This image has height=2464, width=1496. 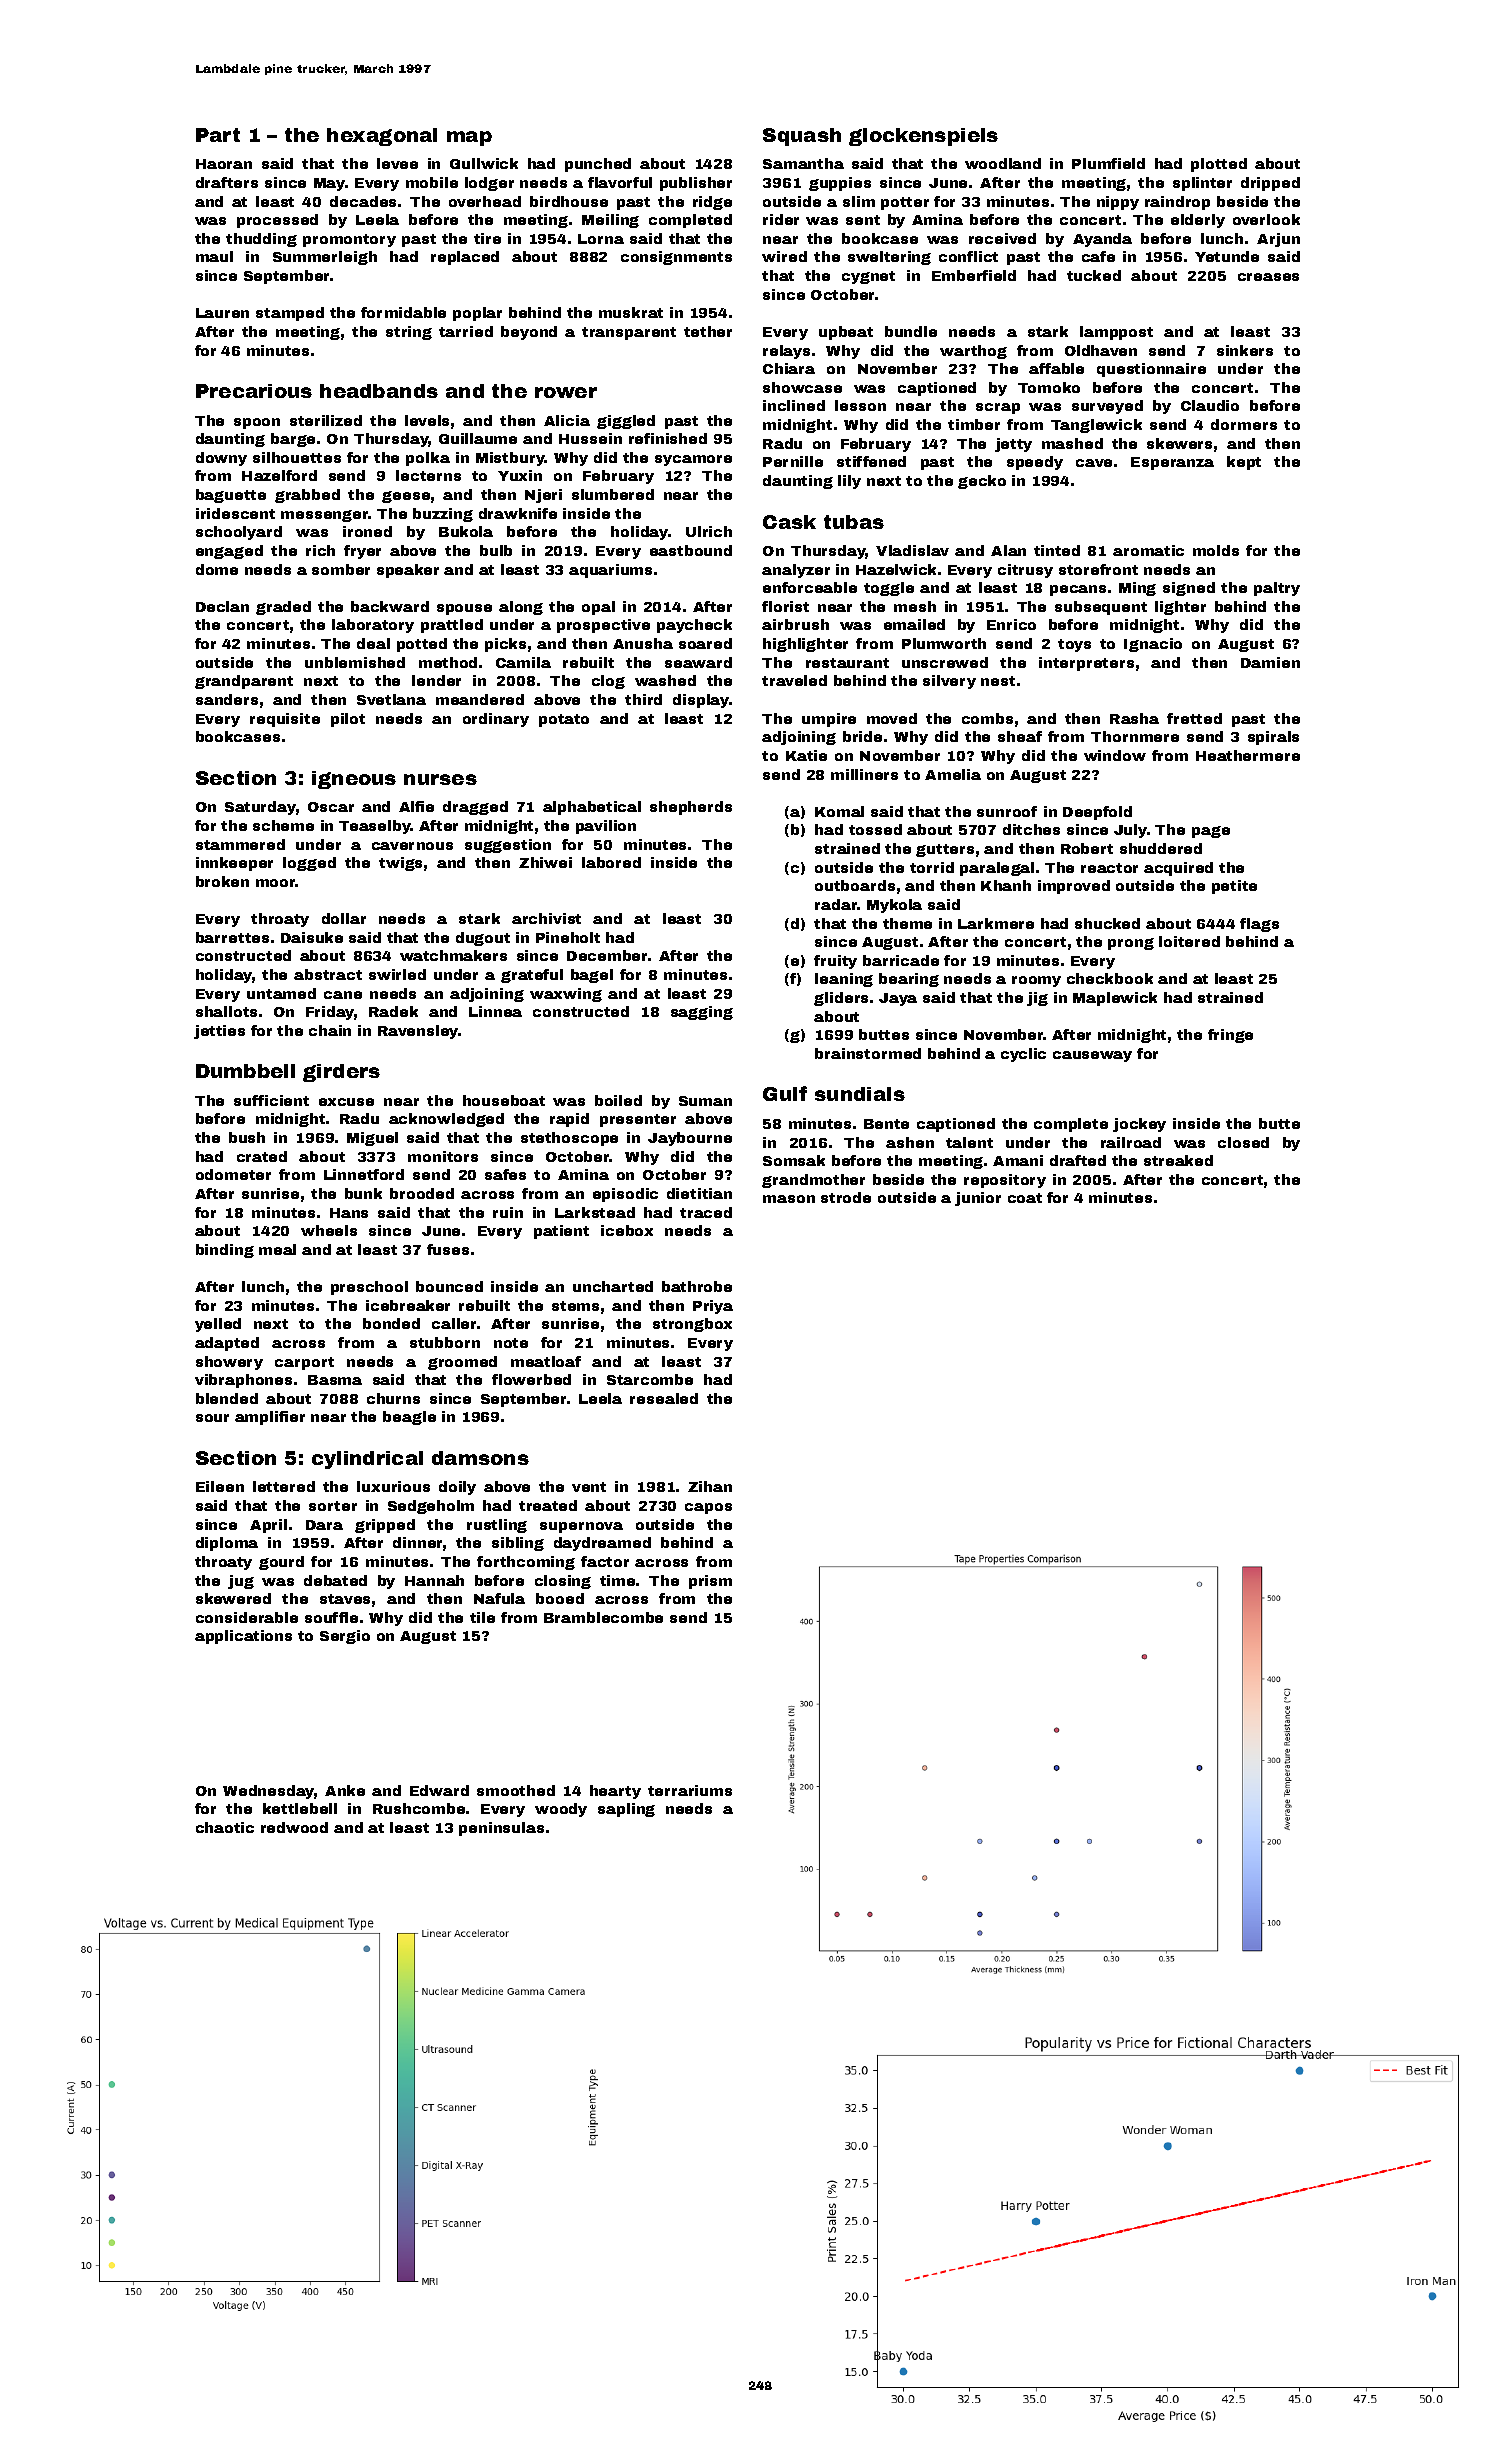 What do you see at coordinates (382, 137) in the image?
I see `hexagonal` at bounding box center [382, 137].
